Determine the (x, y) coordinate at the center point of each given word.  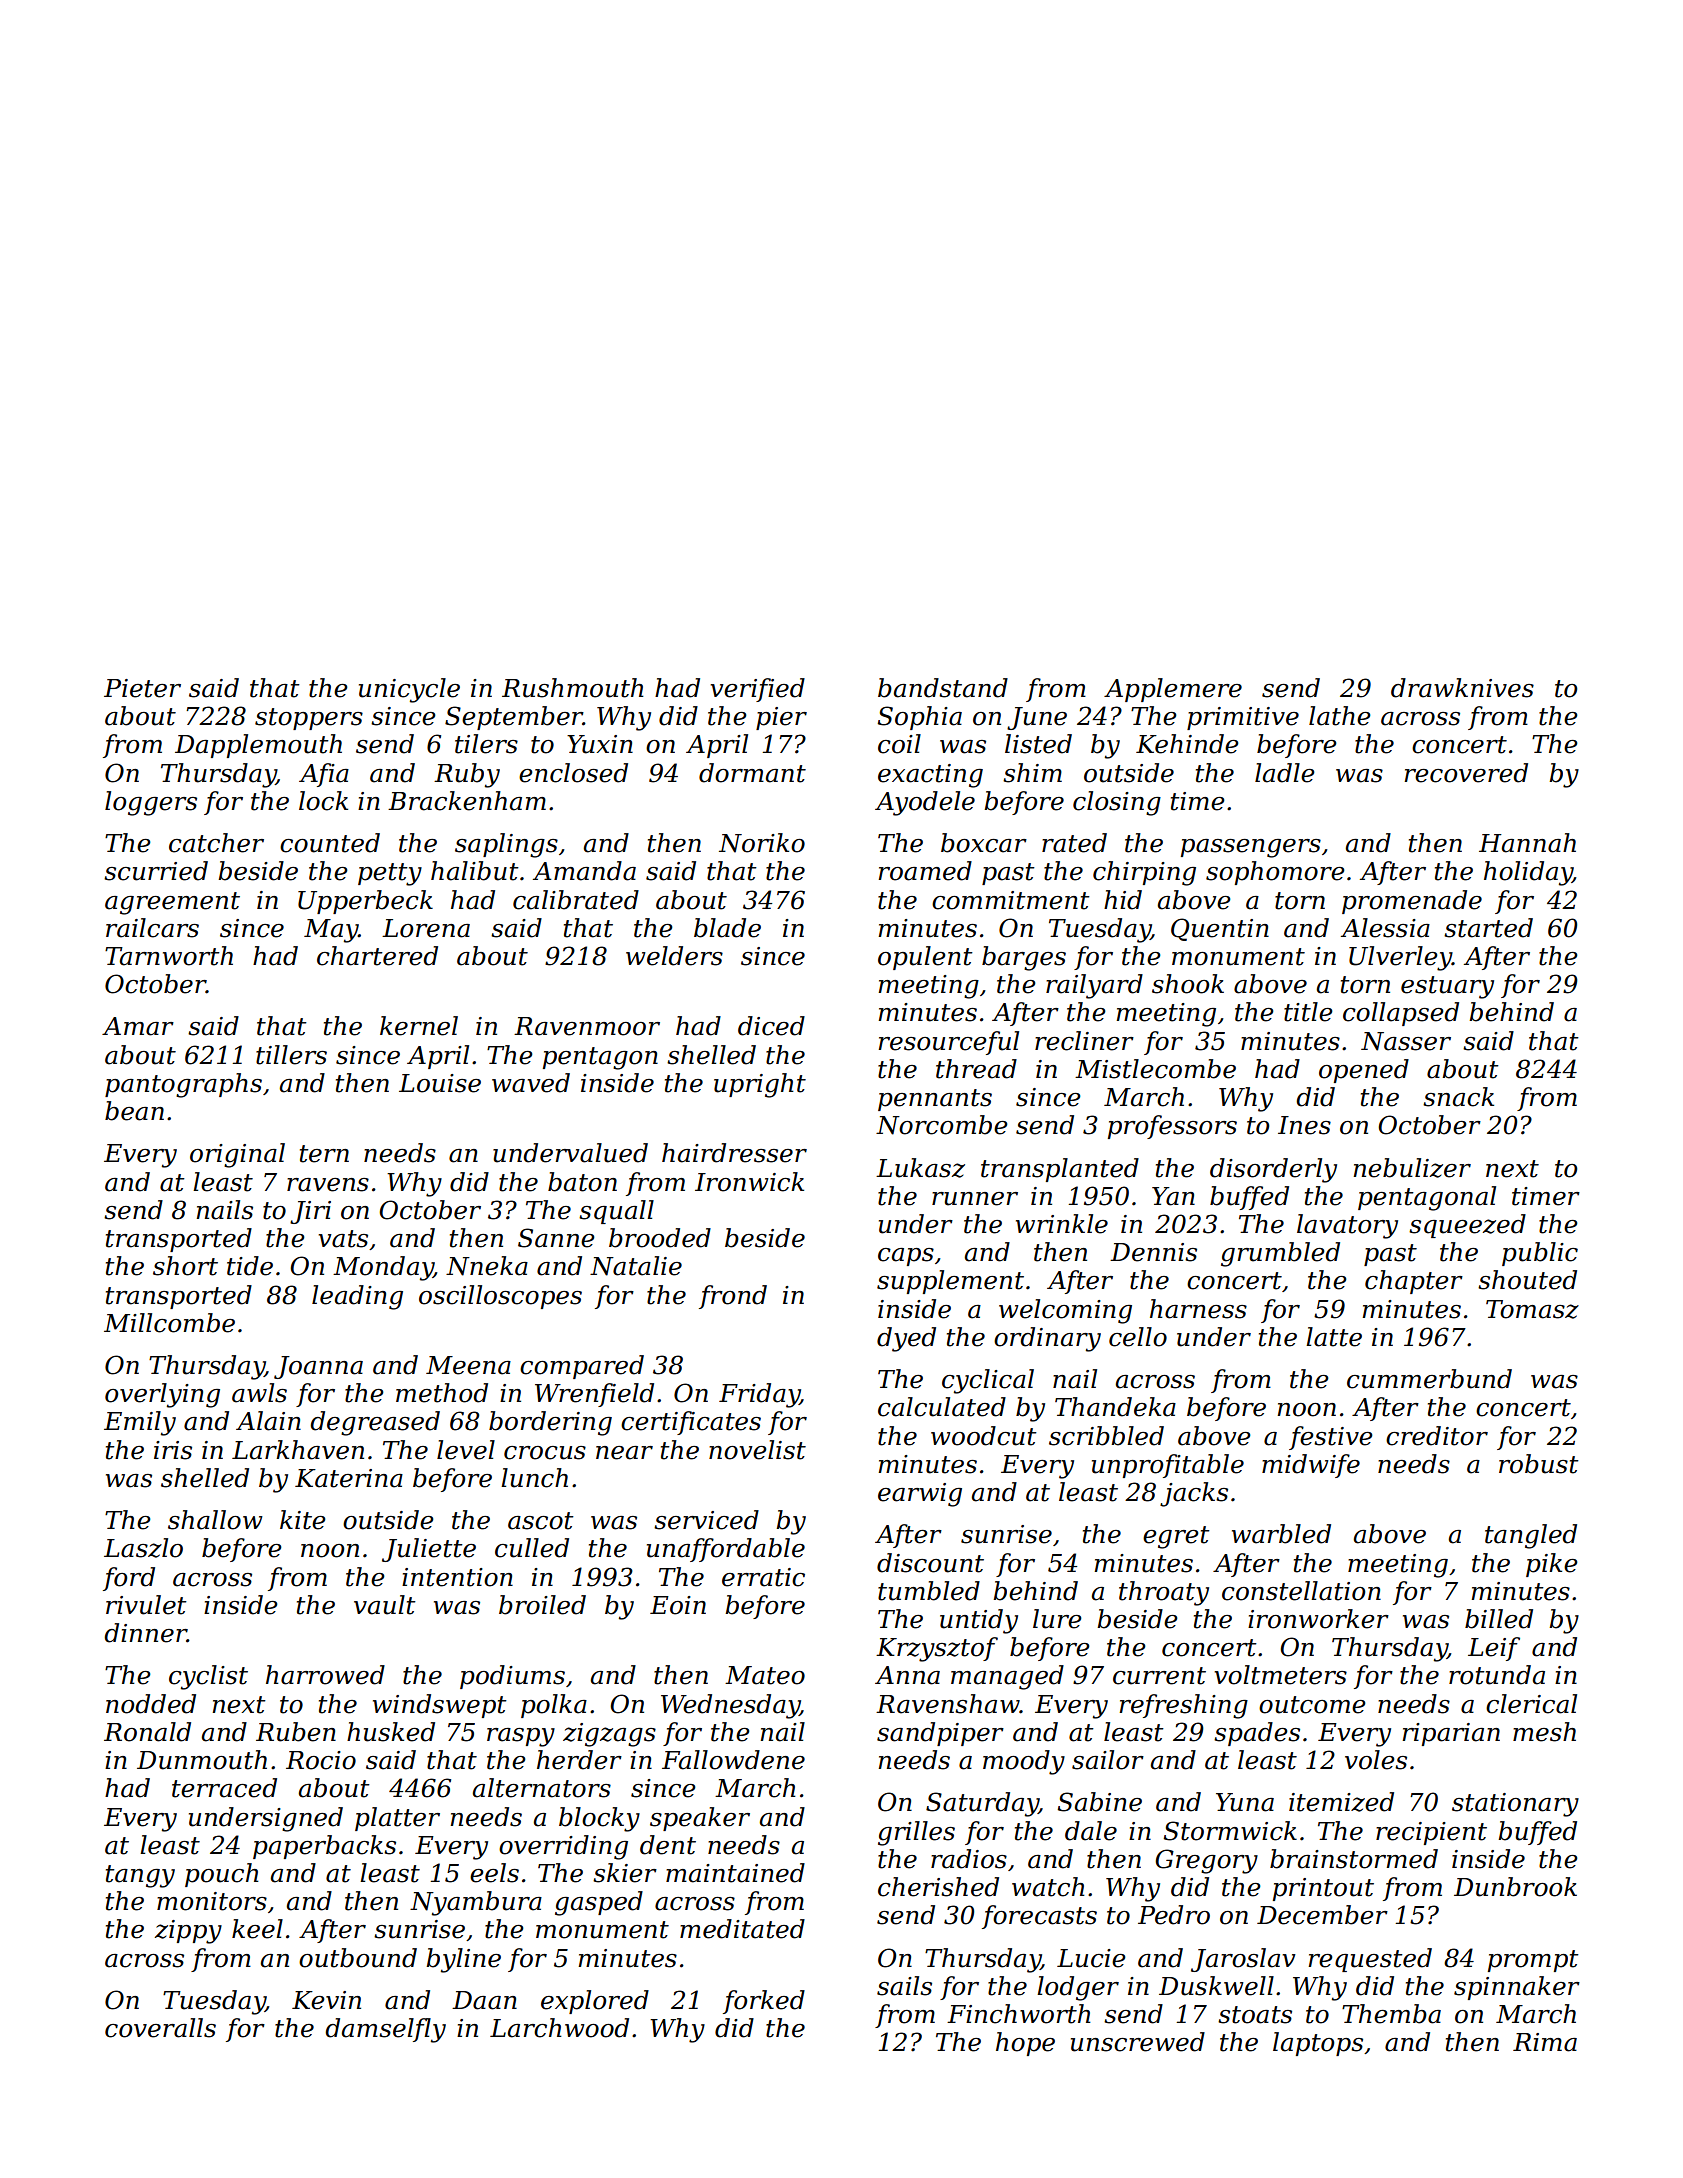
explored (595, 2002)
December (1322, 1915)
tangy (140, 1876)
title (1308, 1012)
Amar (138, 1026)
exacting (930, 776)
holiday (1528, 873)
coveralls (160, 2028)
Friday (759, 1395)
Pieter (142, 688)
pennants (935, 1100)
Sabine (1100, 1802)
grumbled (1280, 1254)
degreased (375, 1423)
